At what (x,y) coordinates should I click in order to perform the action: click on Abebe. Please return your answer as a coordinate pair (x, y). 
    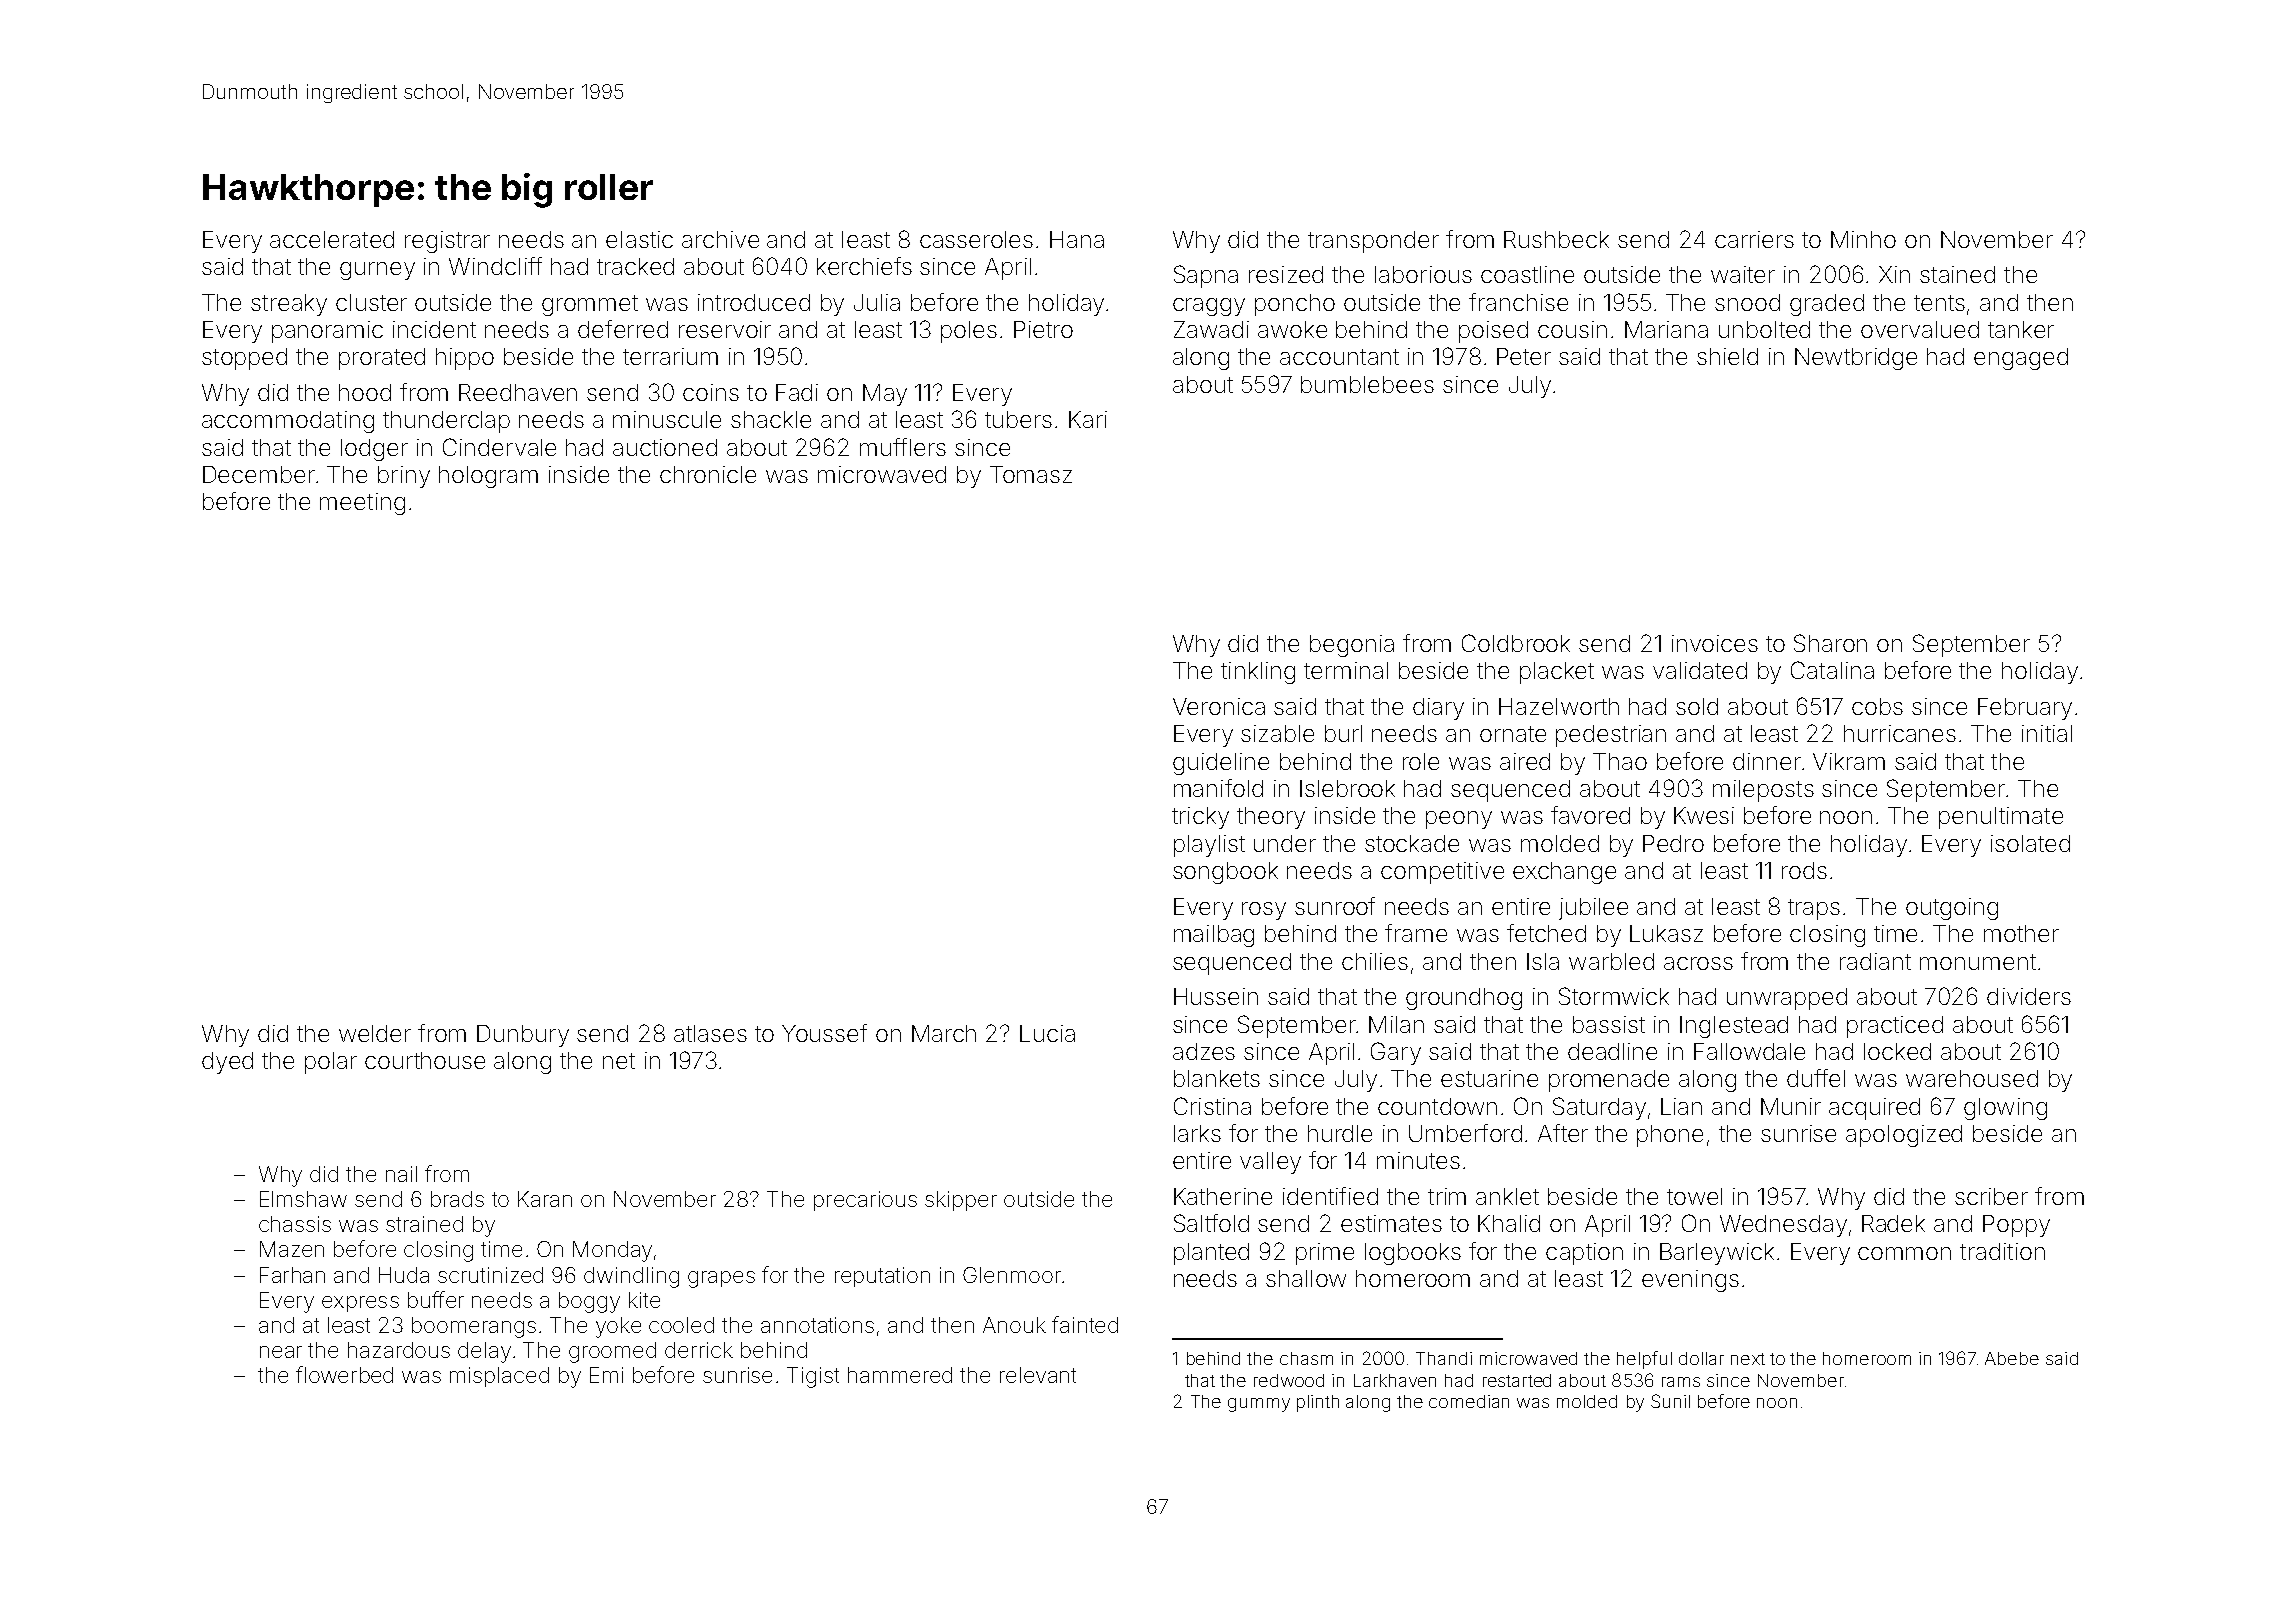
    Looking at the image, I should click on (2012, 1358).
